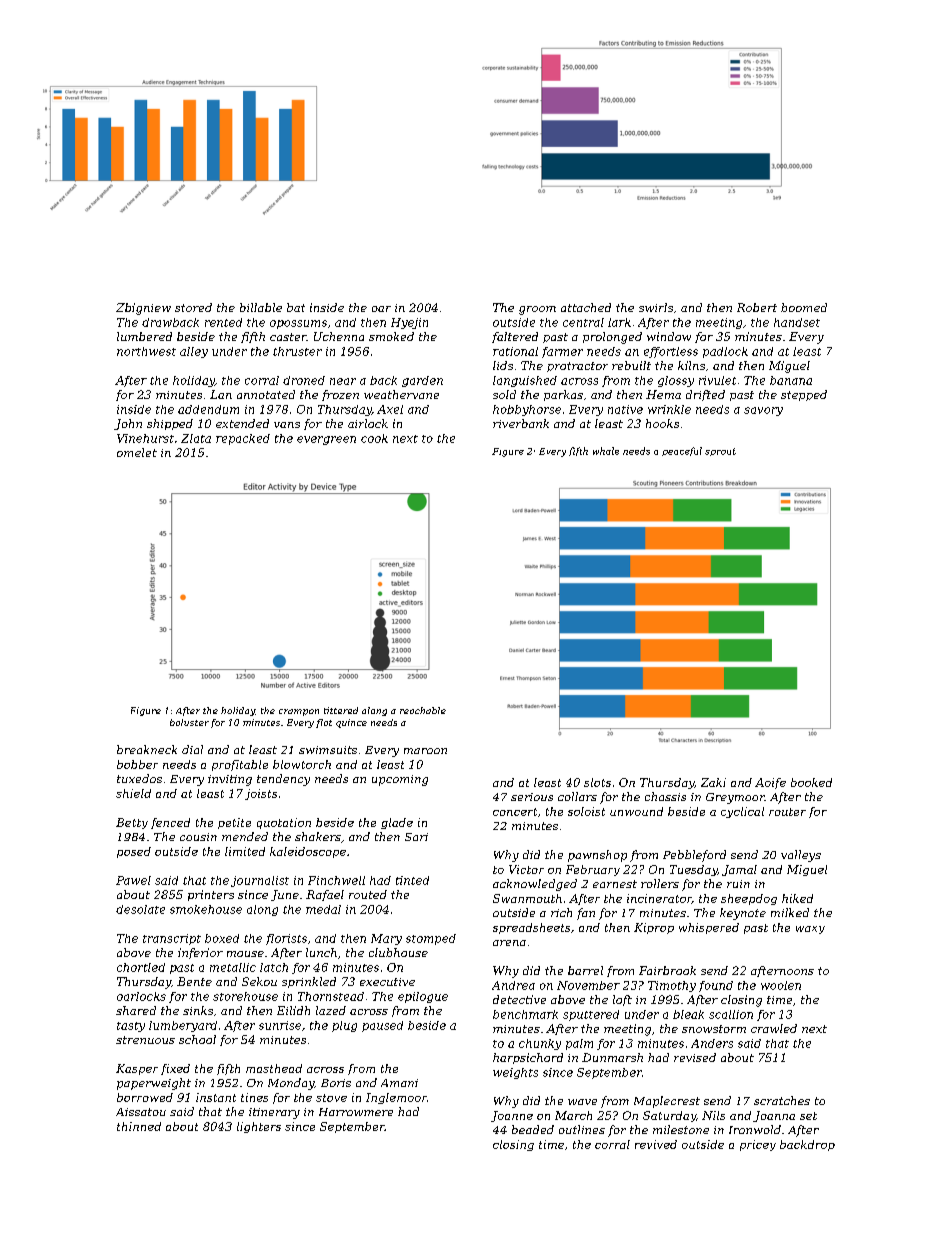 This image has width=952, height=1233. I want to click on swirls, so click(656, 307).
